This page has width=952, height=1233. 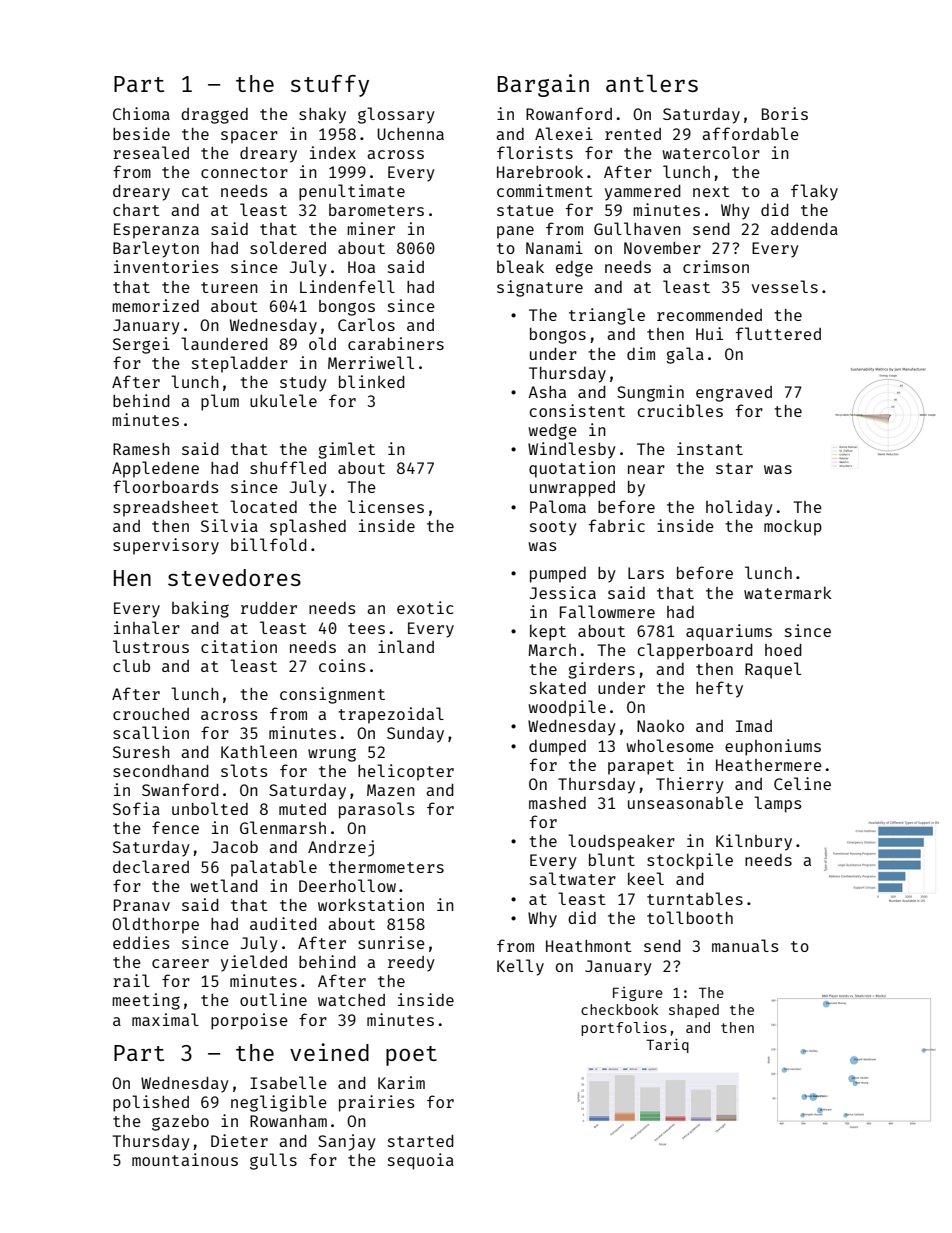 What do you see at coordinates (406, 646) in the page?
I see `inland` at bounding box center [406, 646].
